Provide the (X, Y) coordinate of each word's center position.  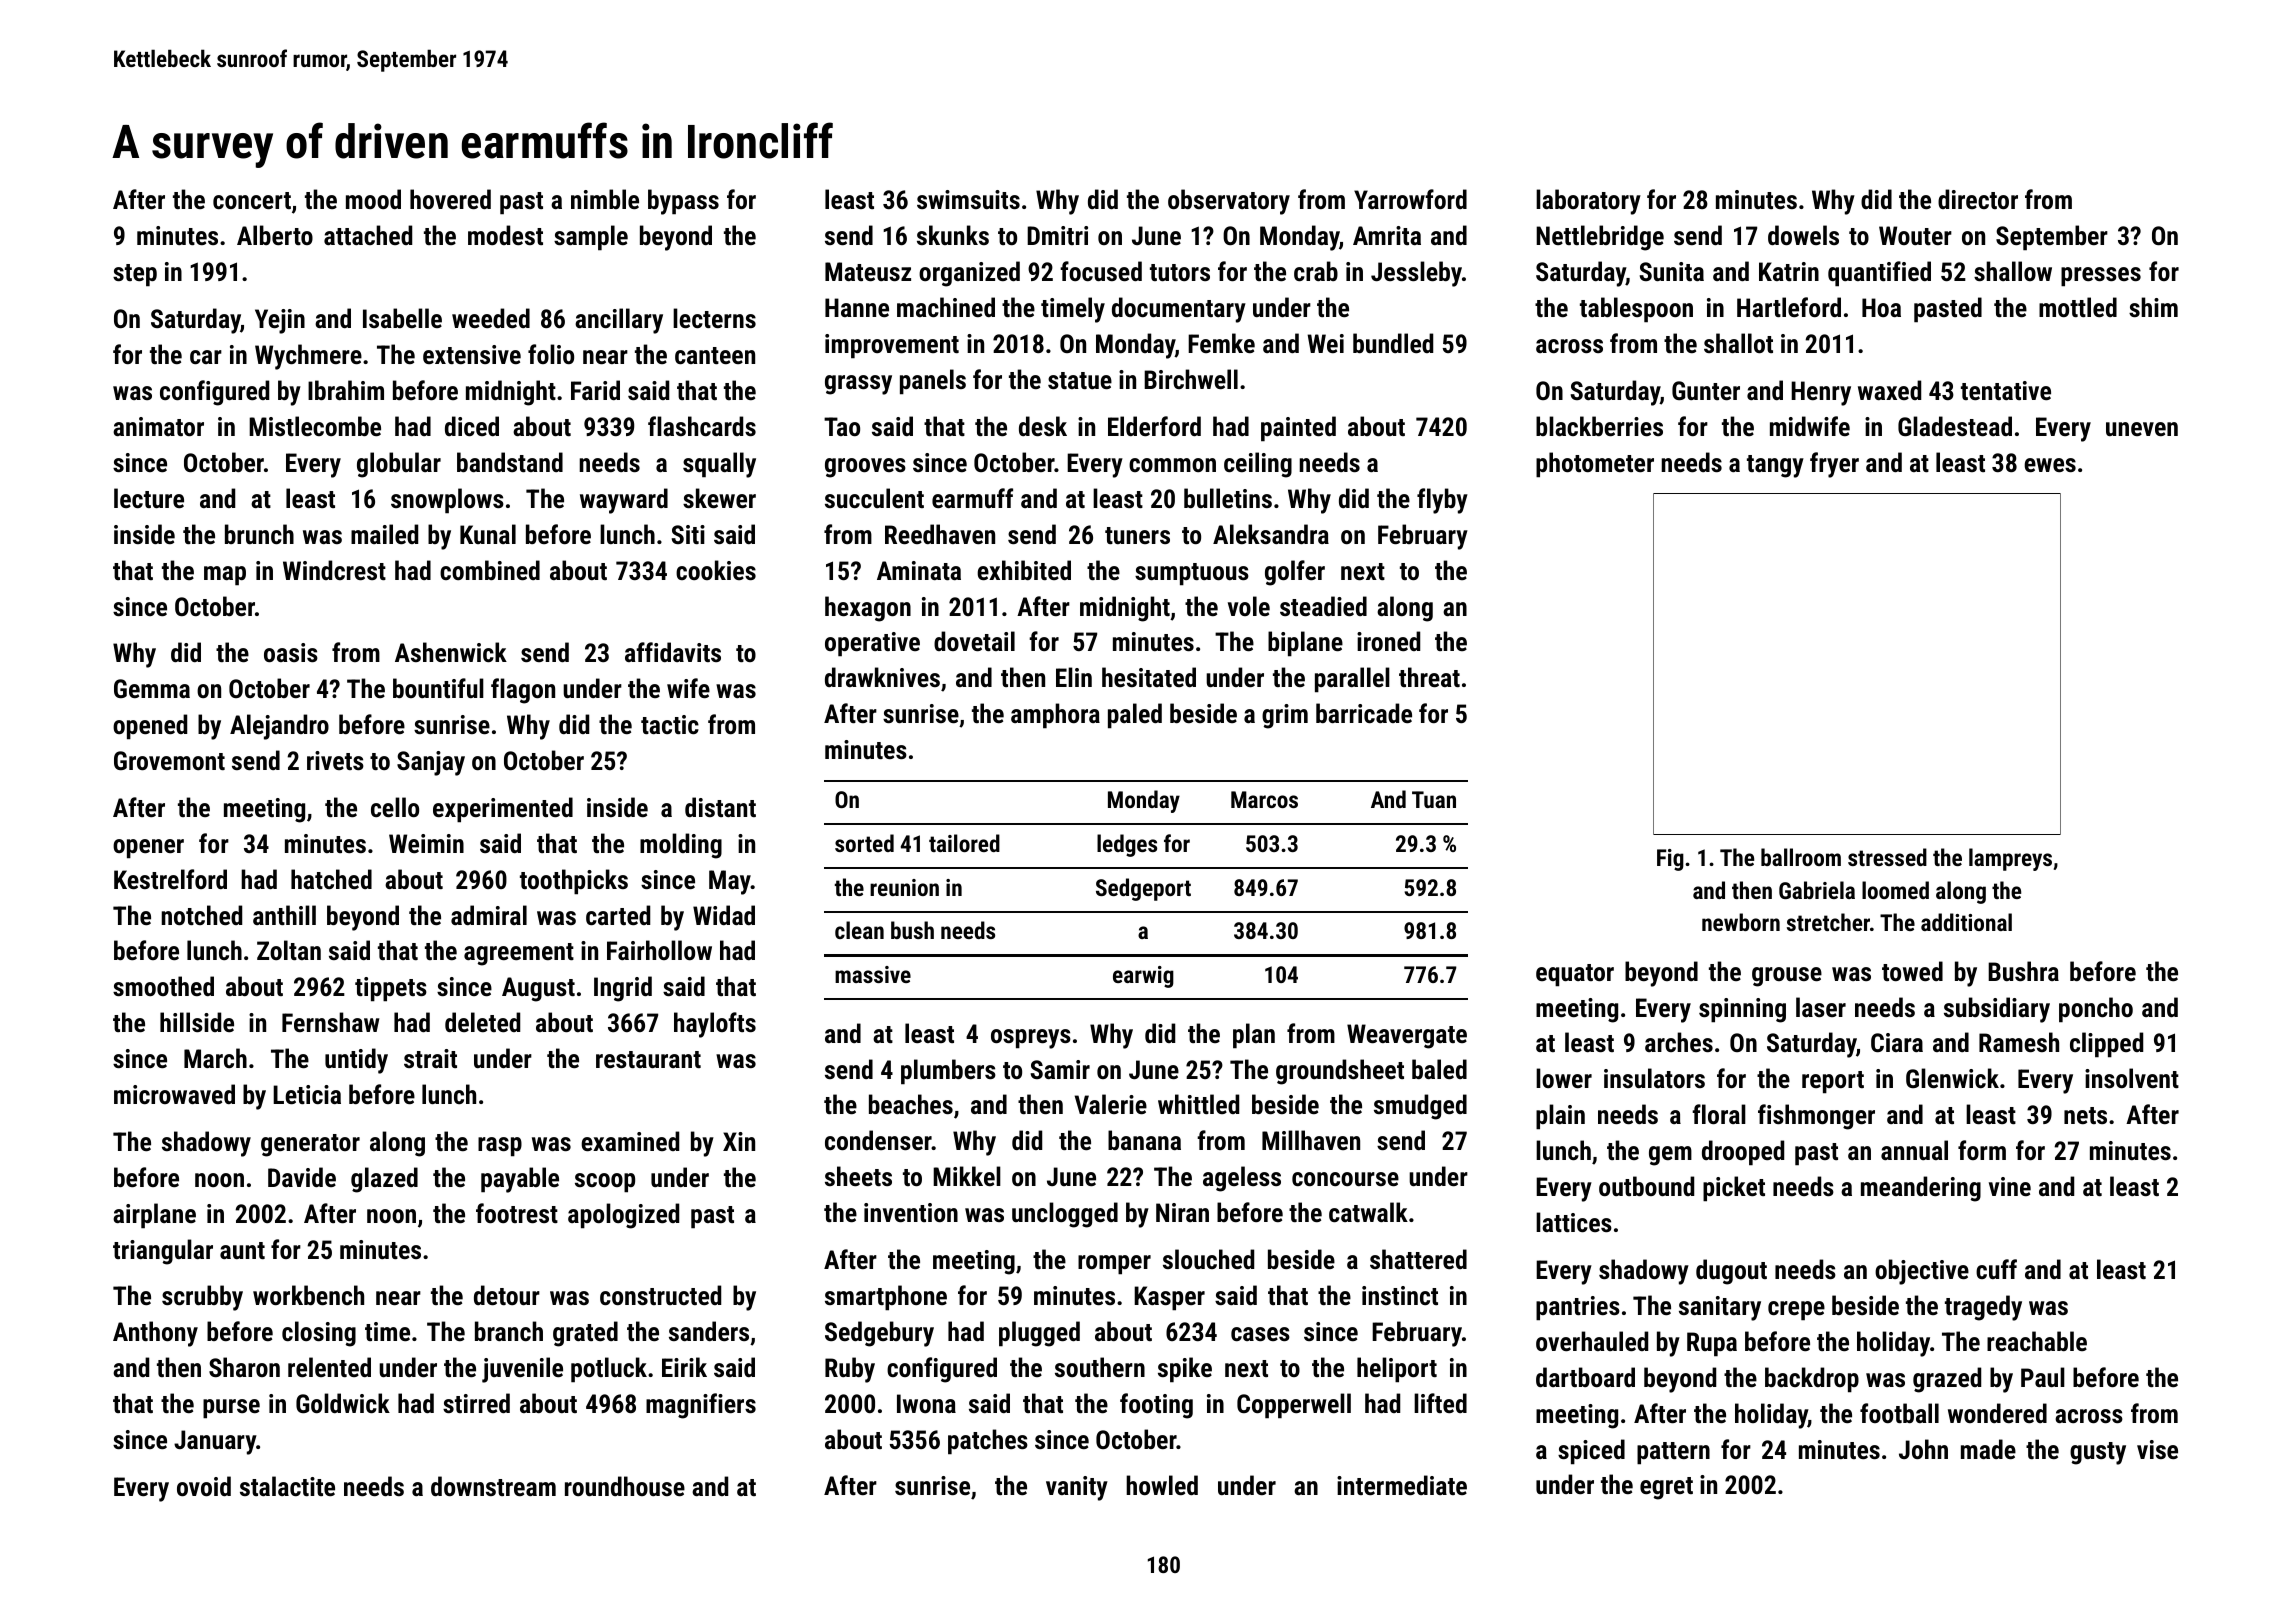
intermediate (1402, 1485)
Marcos (1264, 799)
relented (329, 1367)
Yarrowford (1410, 199)
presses (2101, 277)
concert (252, 200)
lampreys (2010, 859)
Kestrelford (170, 879)
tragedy (1983, 1308)
